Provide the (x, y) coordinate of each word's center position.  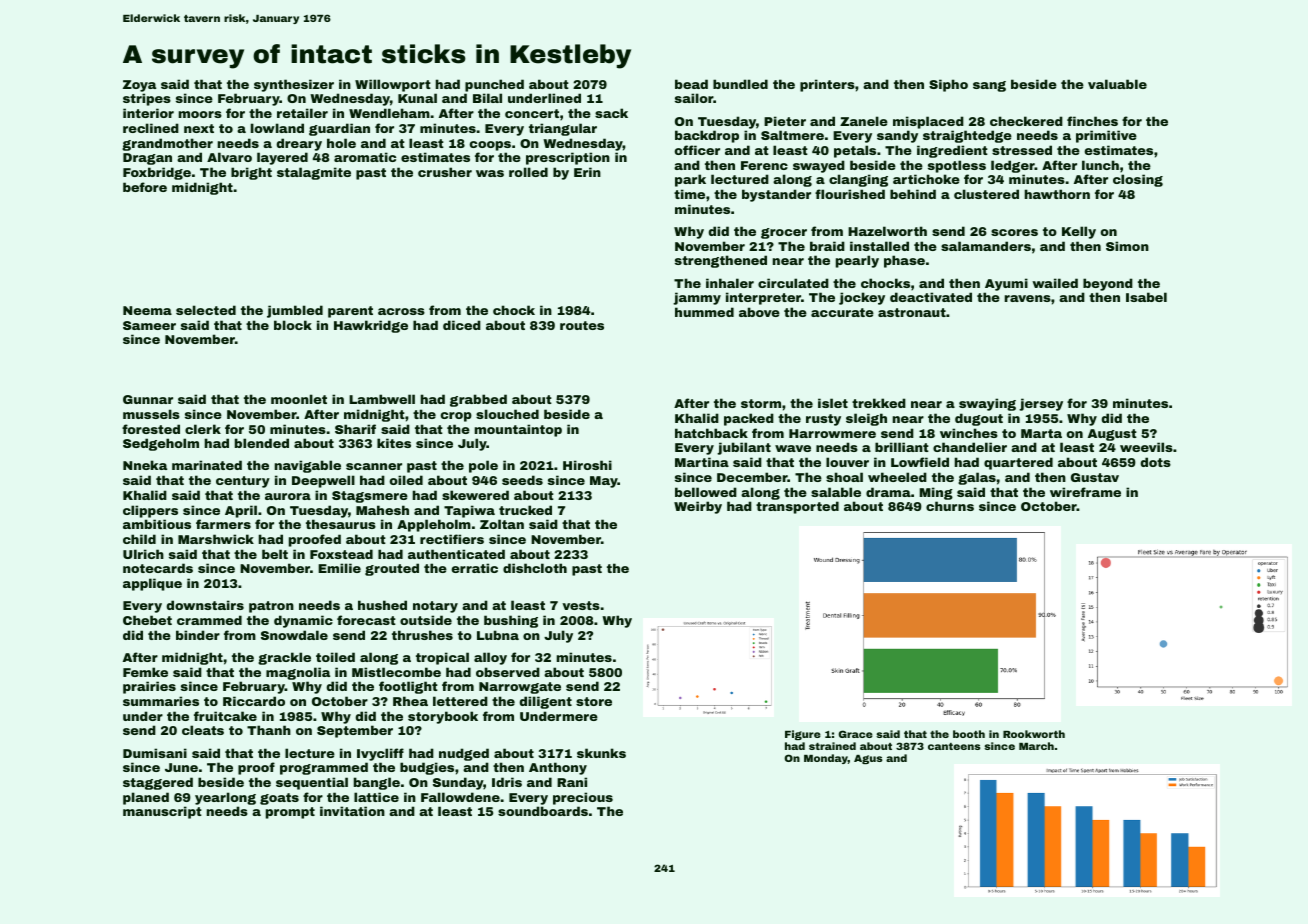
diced (462, 325)
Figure (803, 735)
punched (494, 85)
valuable (1117, 84)
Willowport (393, 85)
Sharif (355, 429)
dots (1155, 462)
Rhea (410, 701)
